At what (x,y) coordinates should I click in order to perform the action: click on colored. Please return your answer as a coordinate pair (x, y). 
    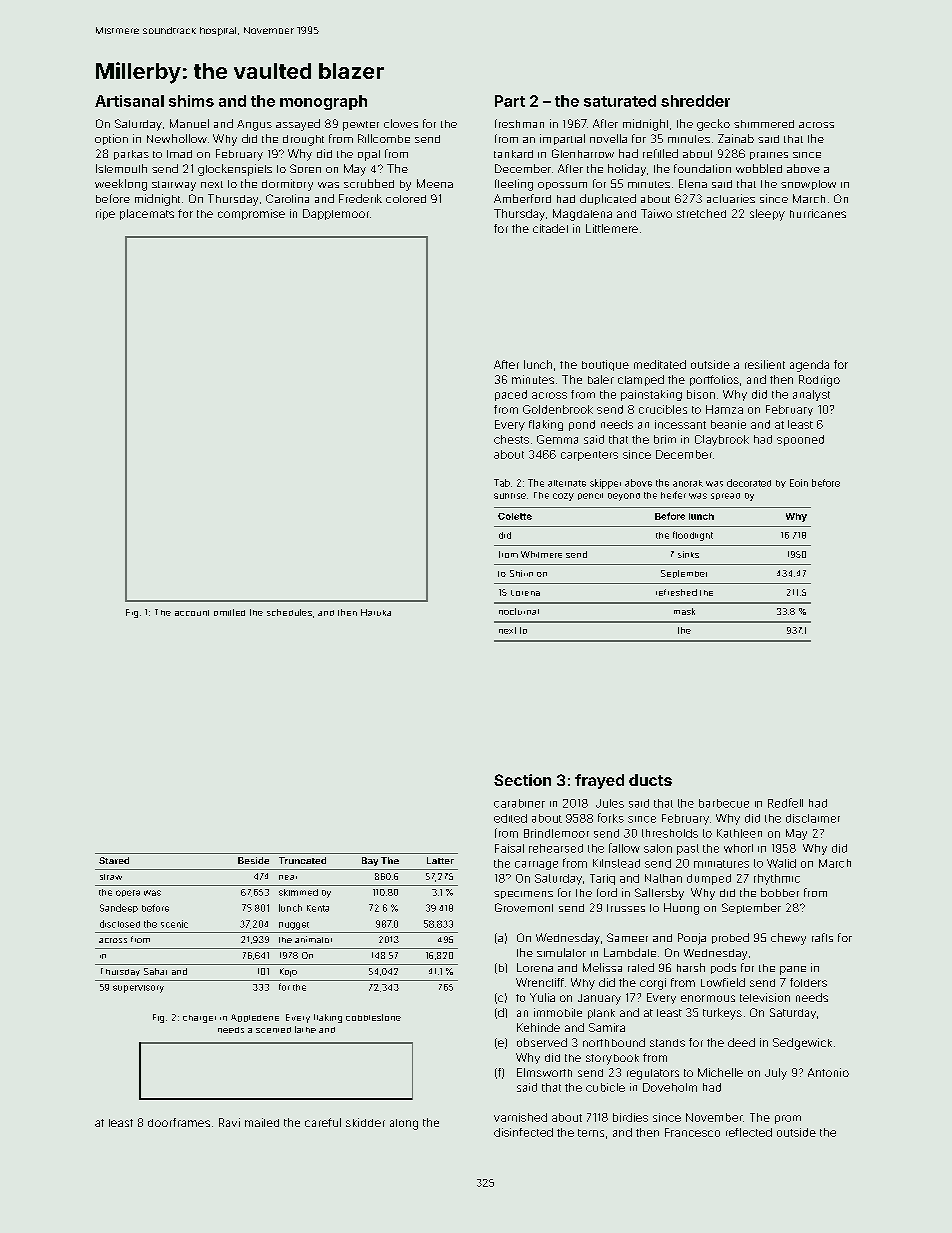
    Looking at the image, I should click on (406, 199).
